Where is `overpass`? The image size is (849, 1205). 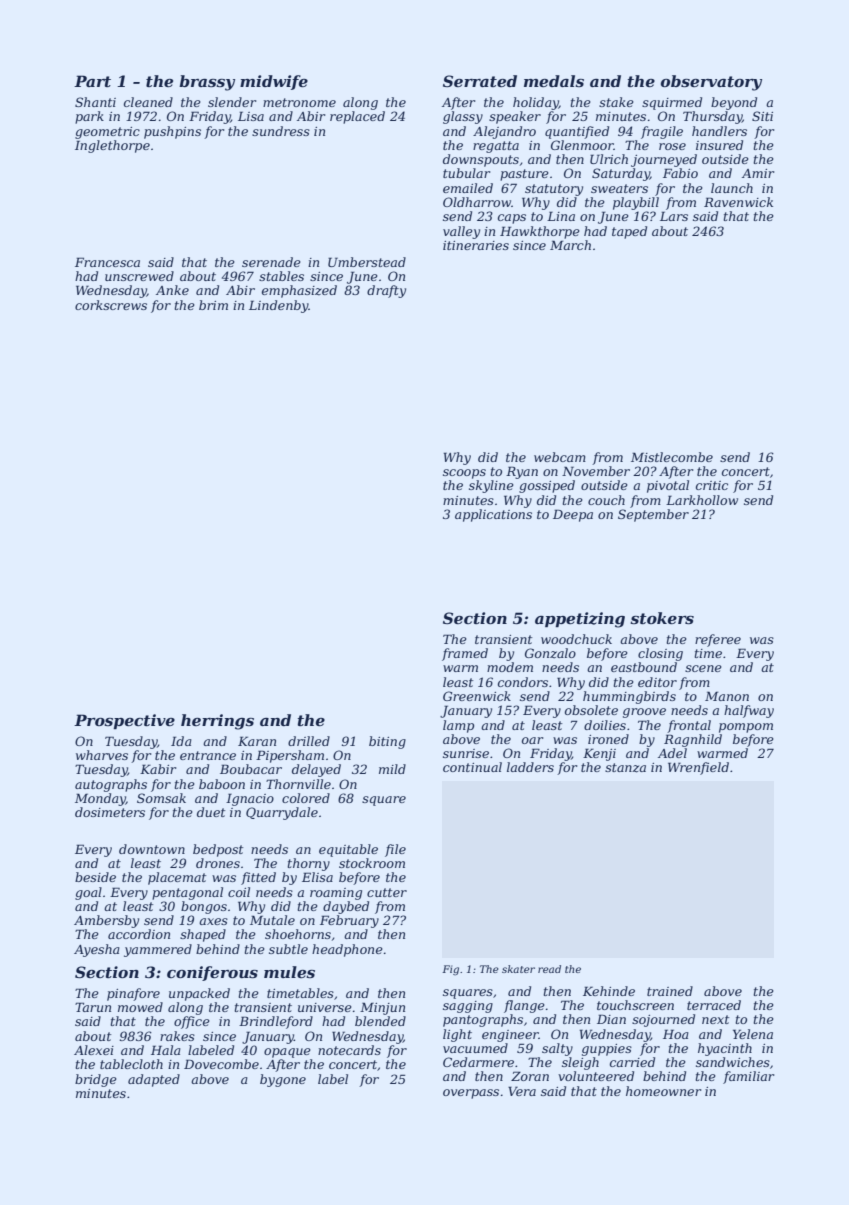
overpass is located at coordinates (471, 1094).
